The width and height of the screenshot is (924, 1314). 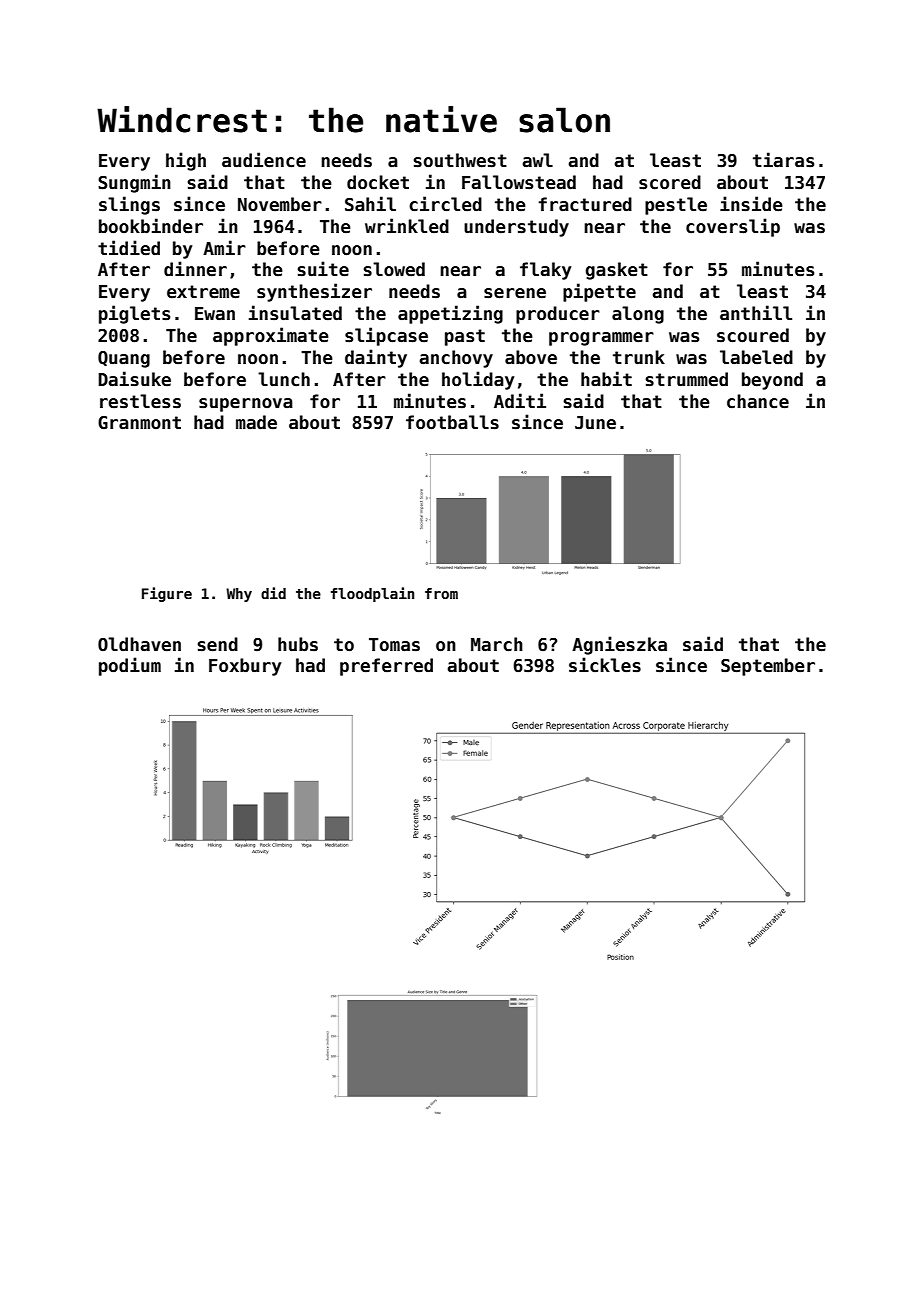 What do you see at coordinates (783, 160) in the screenshot?
I see `tiaras` at bounding box center [783, 160].
